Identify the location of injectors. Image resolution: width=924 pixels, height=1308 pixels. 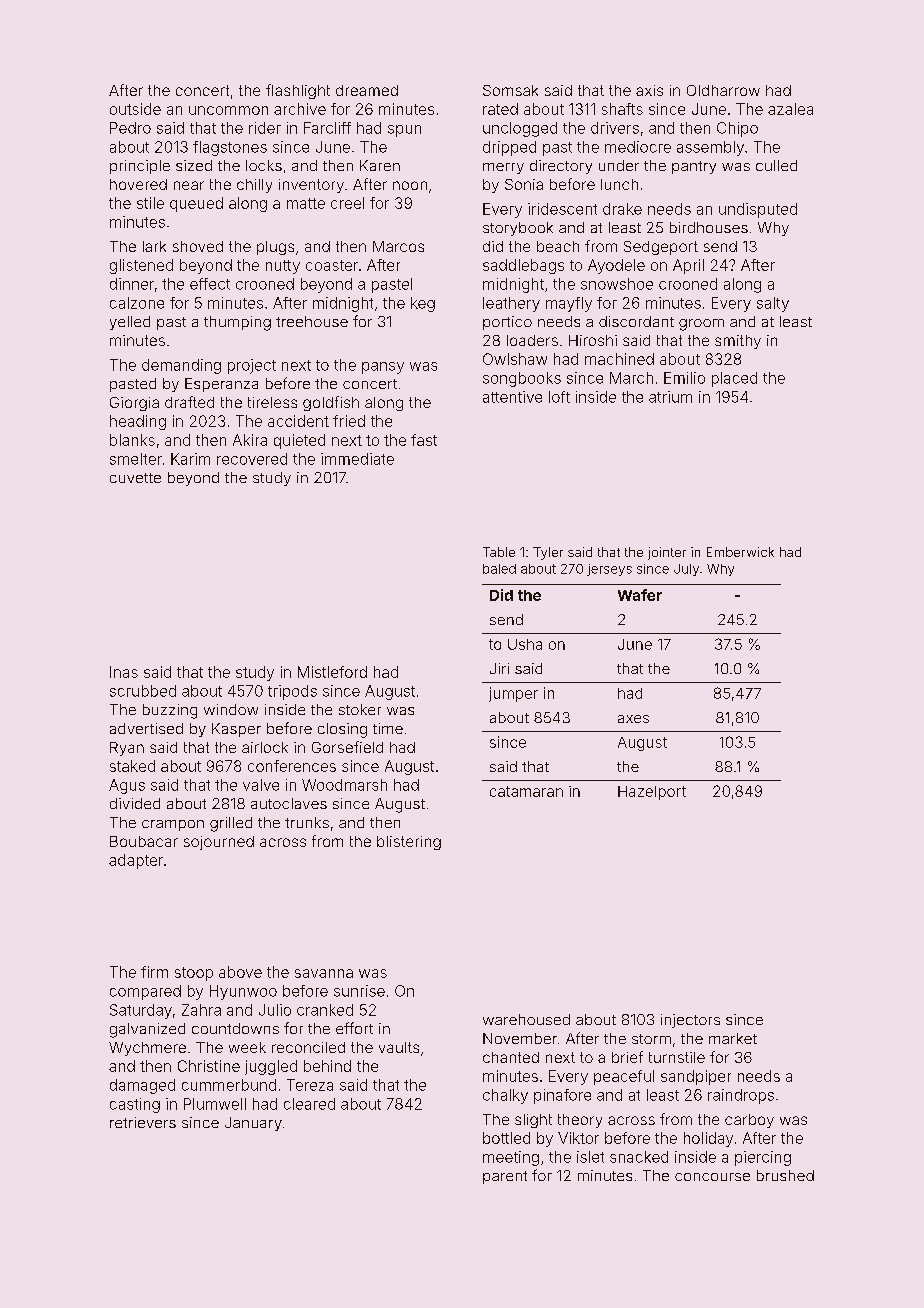
(690, 1021).
